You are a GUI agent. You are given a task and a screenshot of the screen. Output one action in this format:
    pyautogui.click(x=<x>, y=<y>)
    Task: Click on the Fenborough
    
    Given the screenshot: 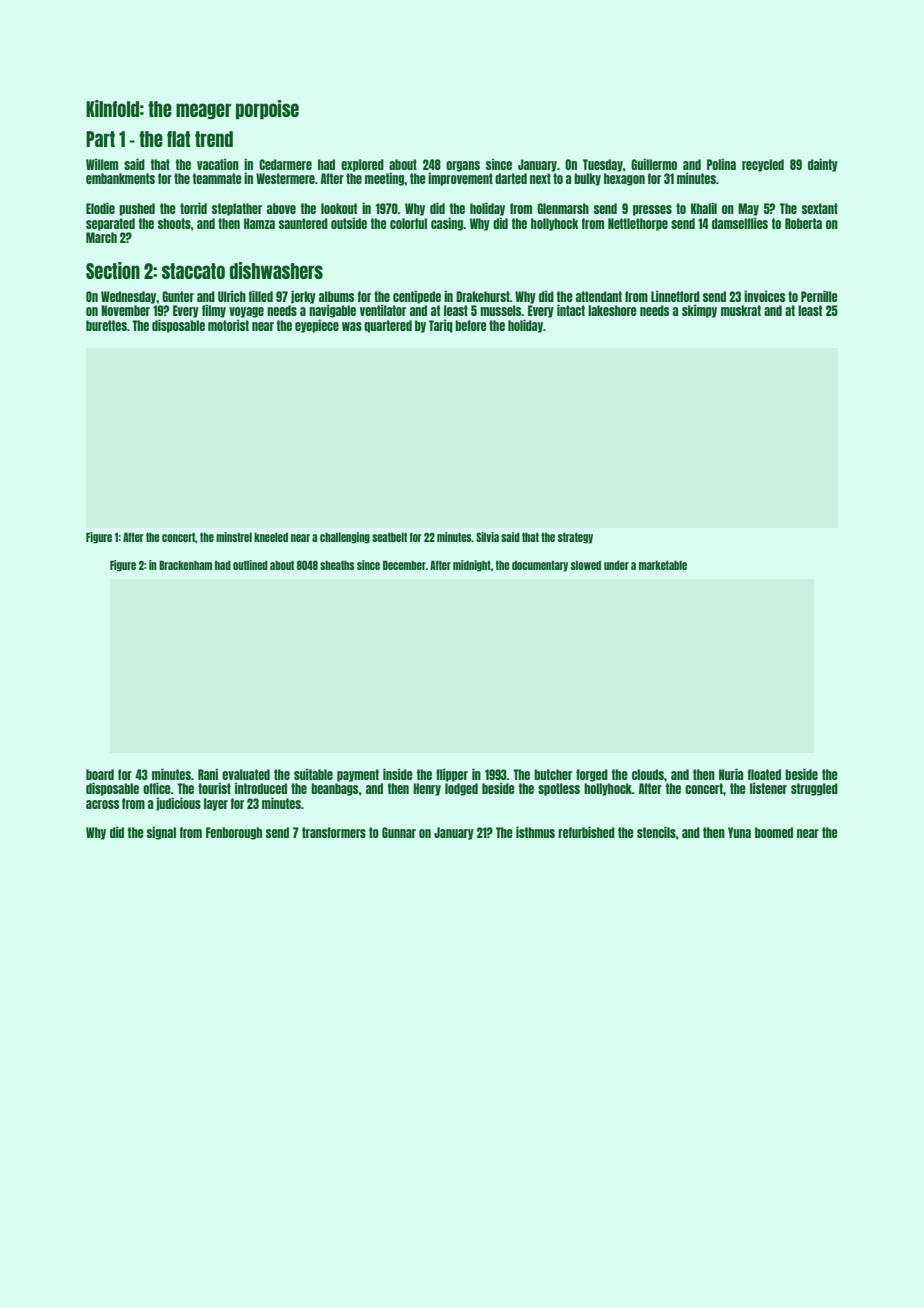 What is the action you would take?
    pyautogui.click(x=234, y=833)
